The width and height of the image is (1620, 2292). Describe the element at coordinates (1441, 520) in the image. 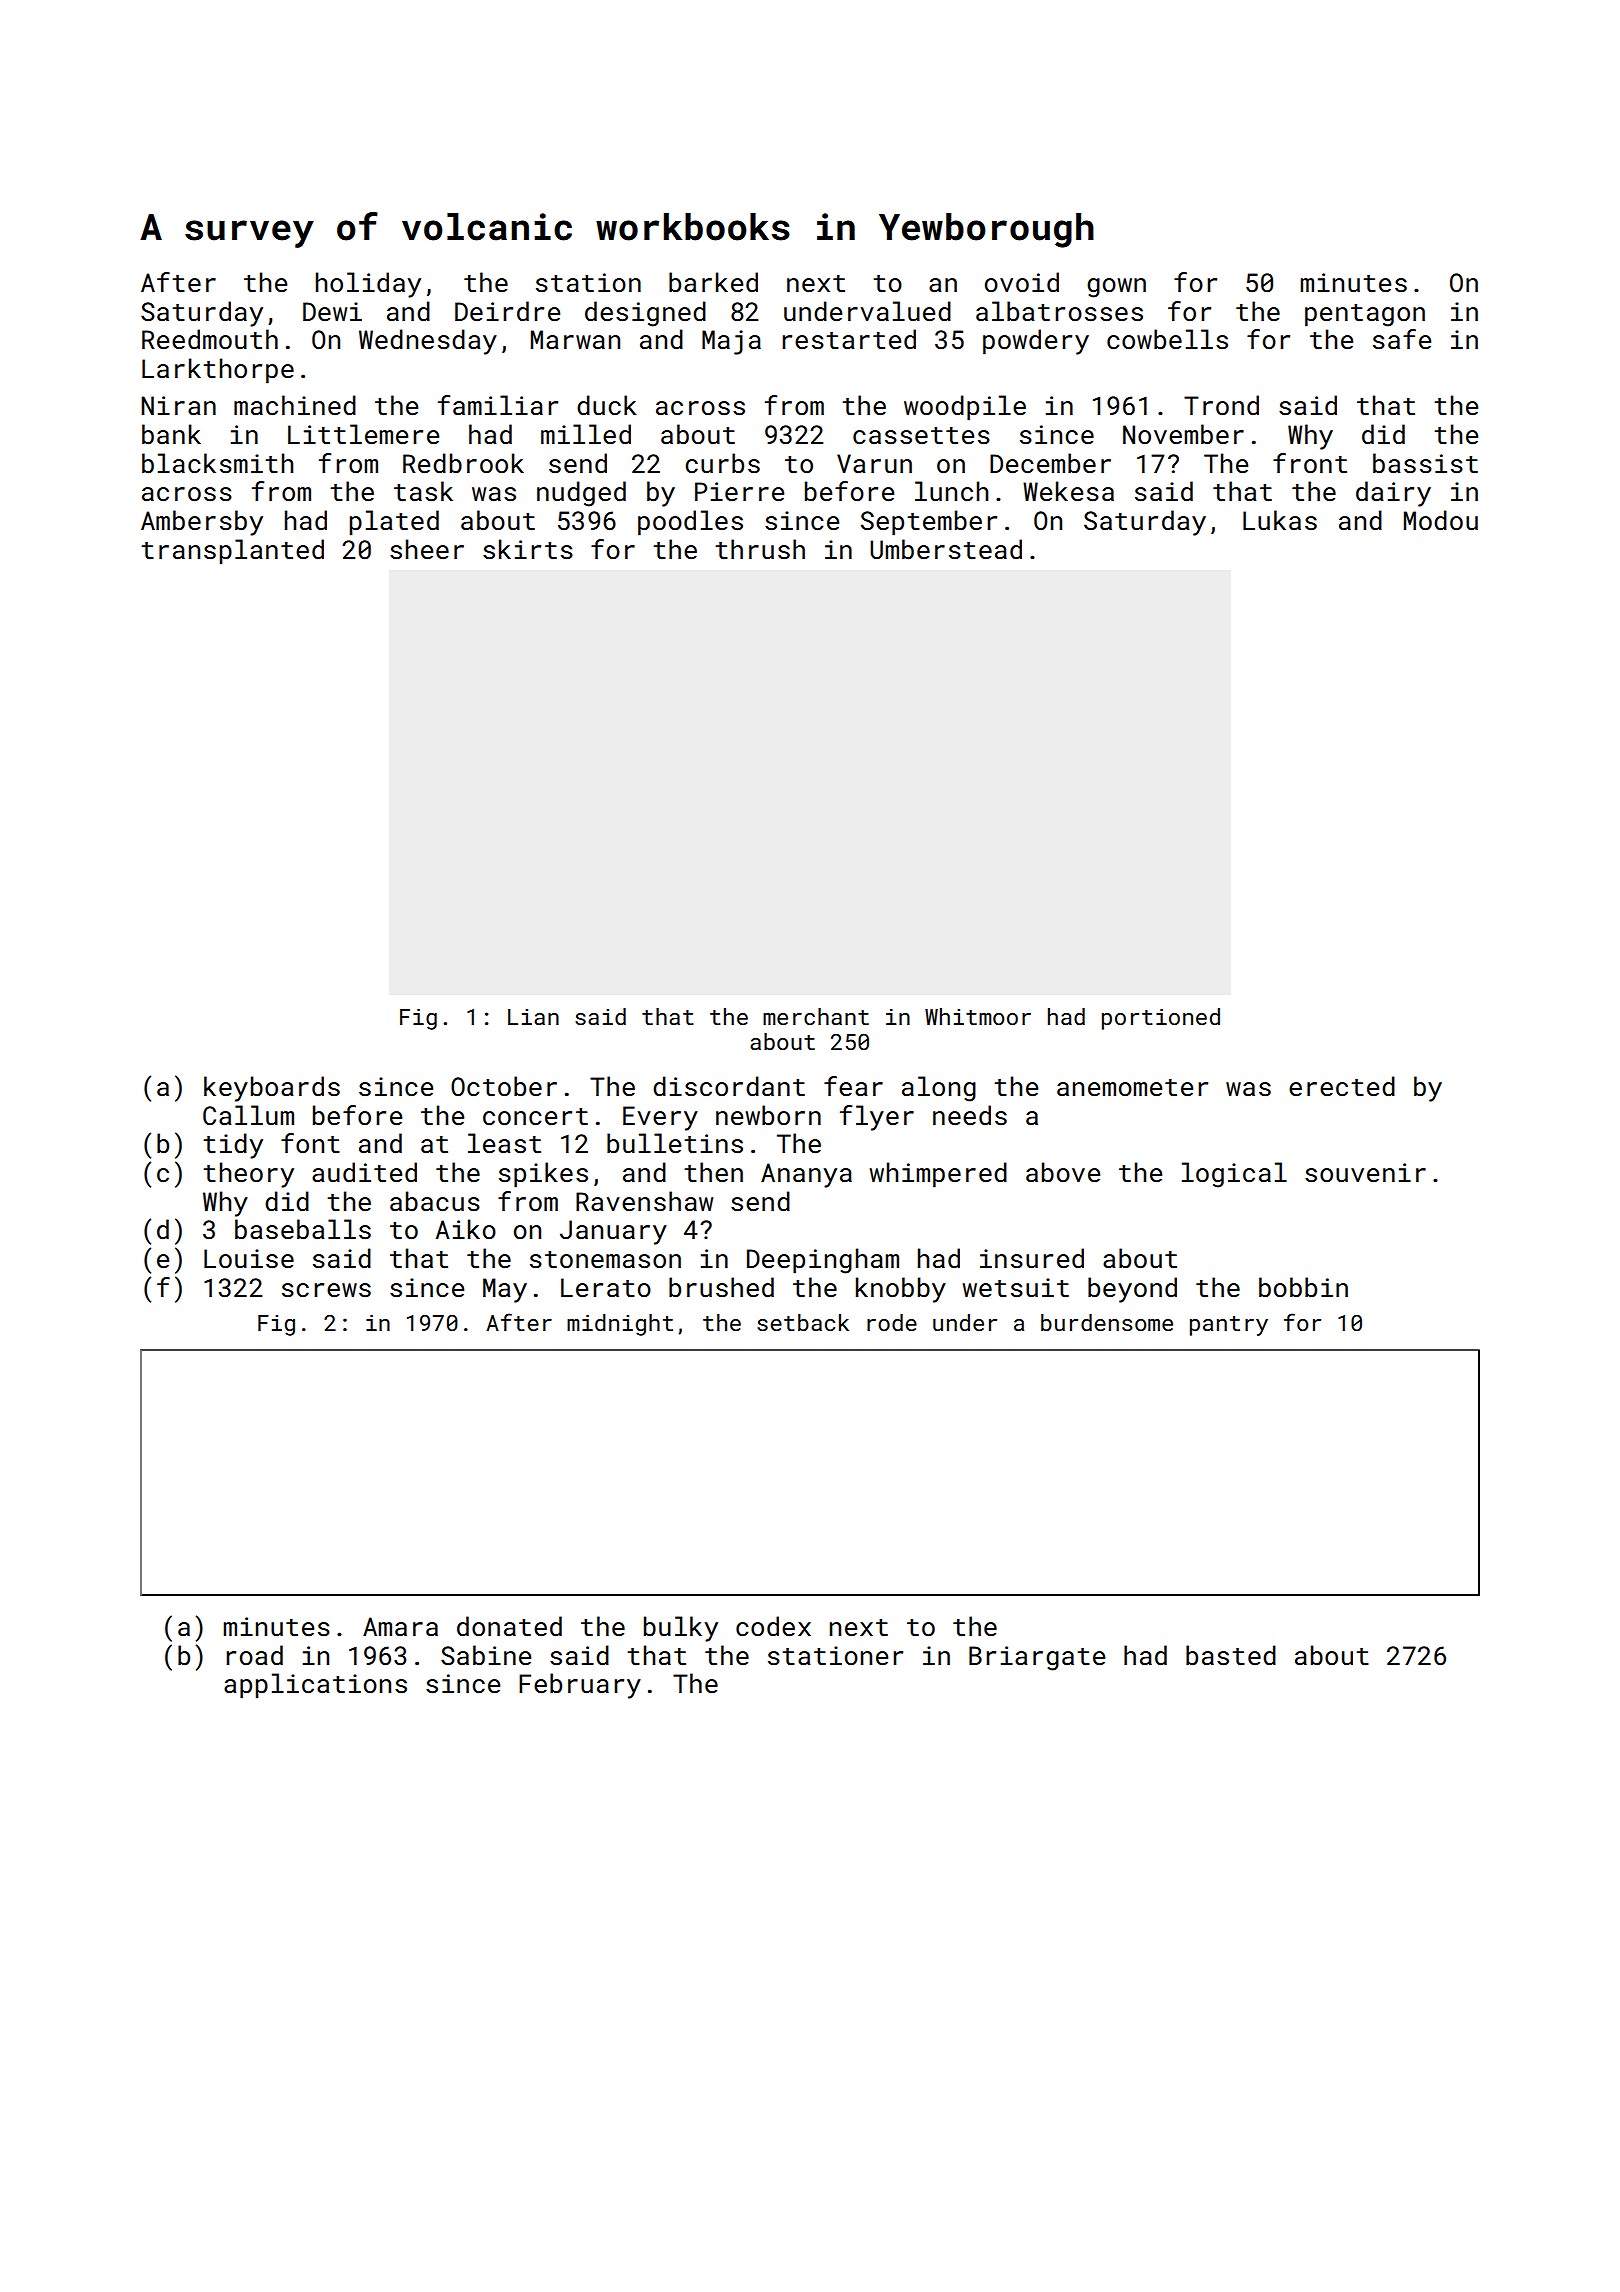

I see `Modou` at that location.
